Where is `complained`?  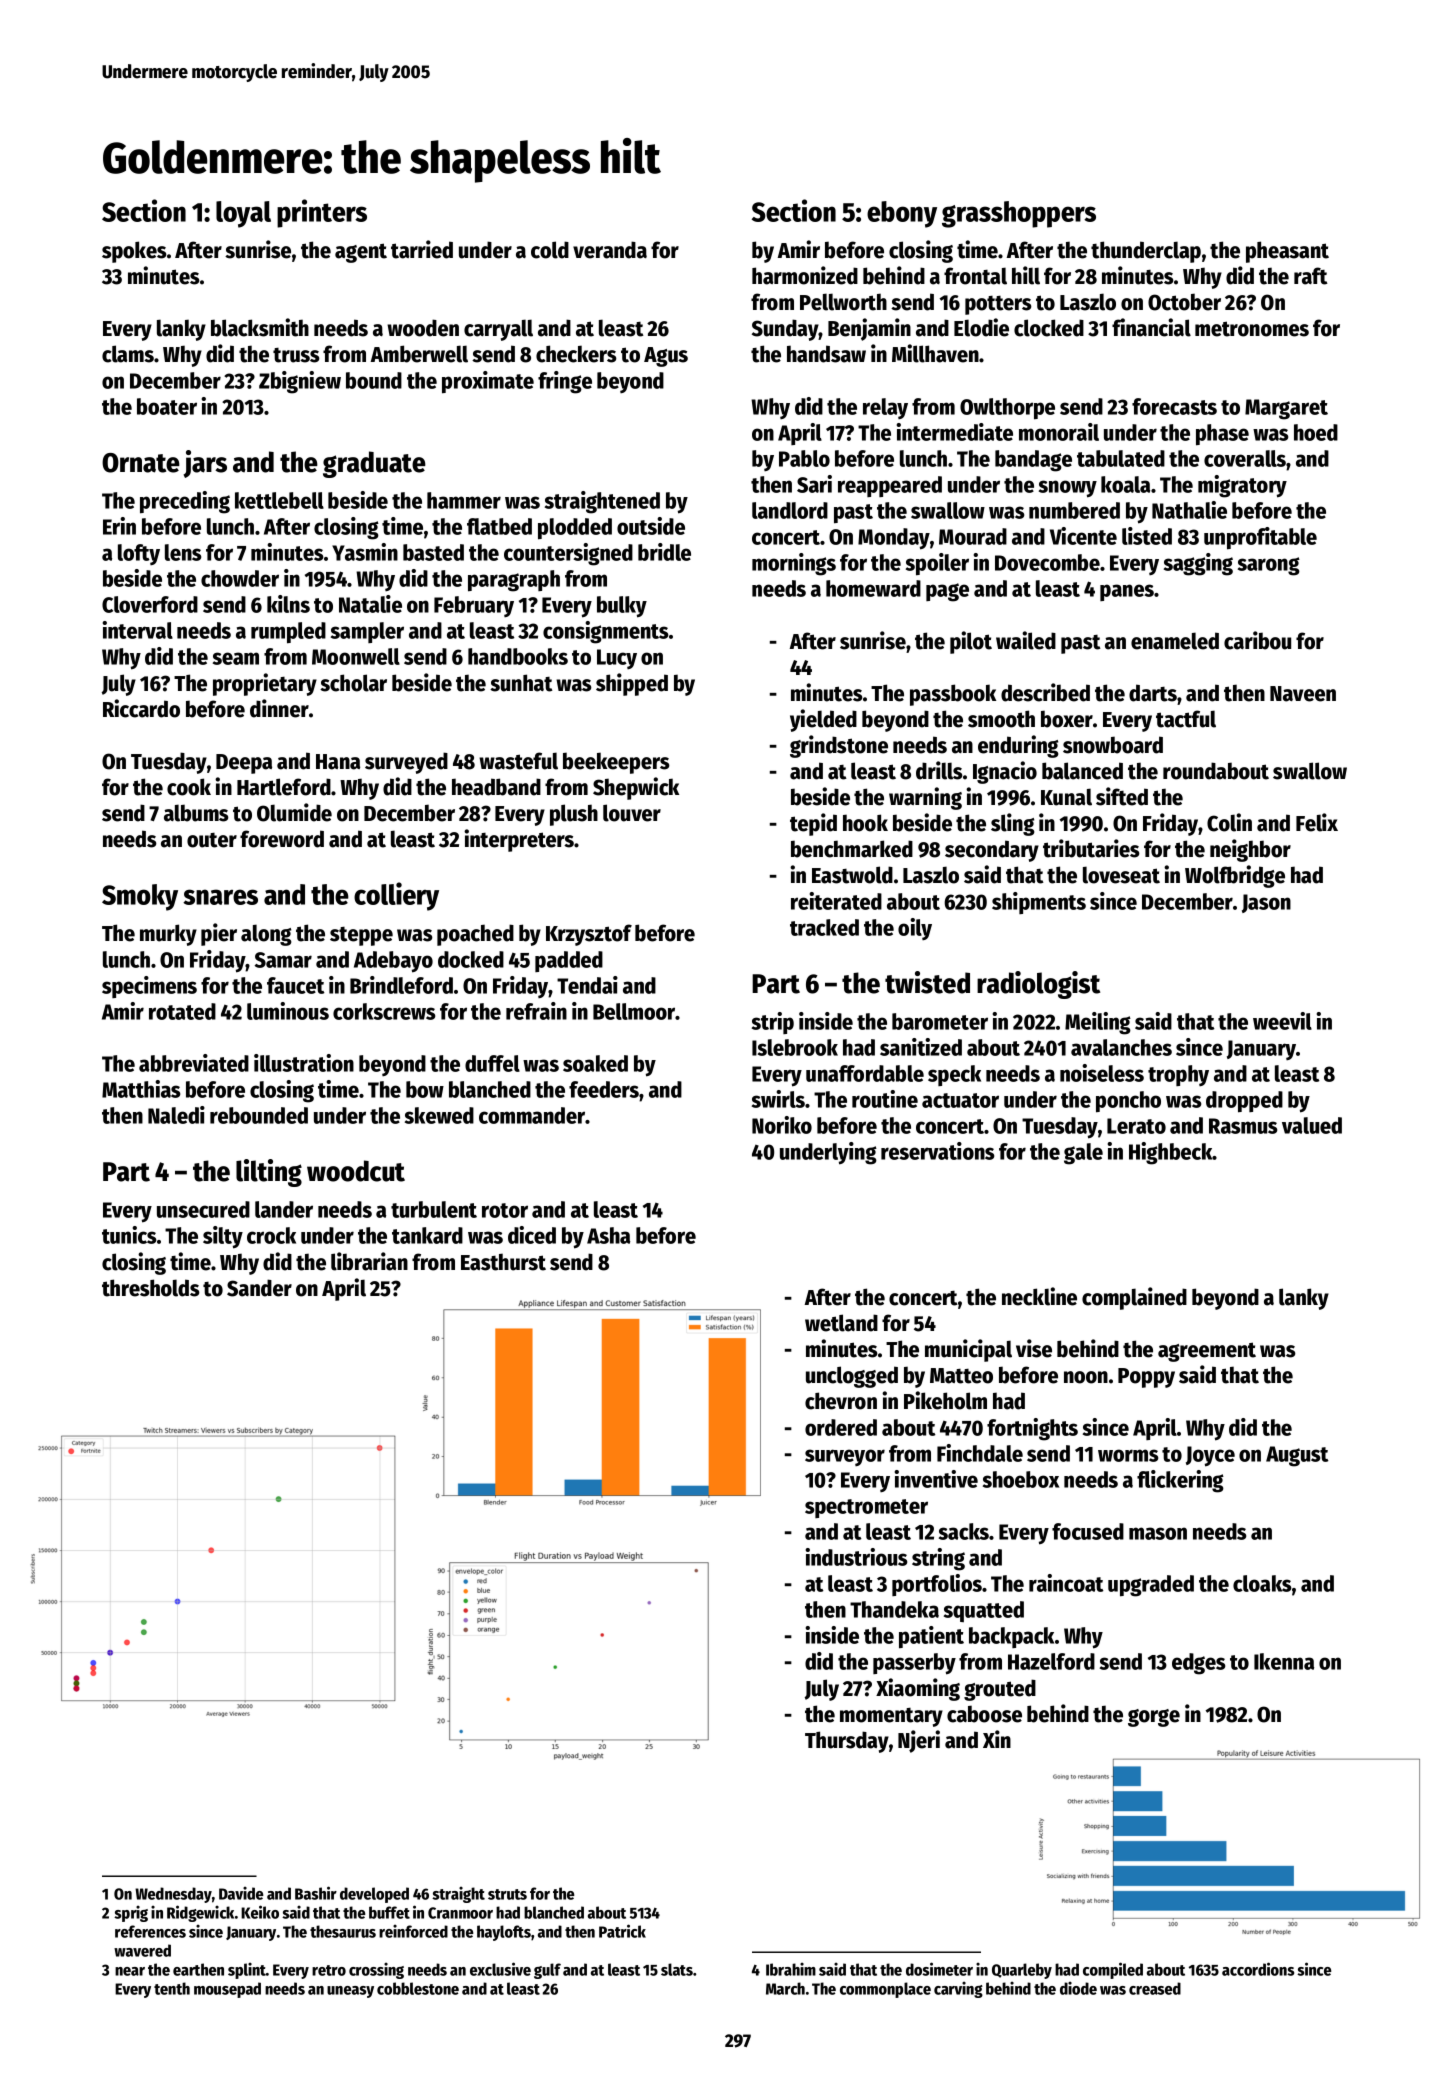 complained is located at coordinates (1134, 1298).
